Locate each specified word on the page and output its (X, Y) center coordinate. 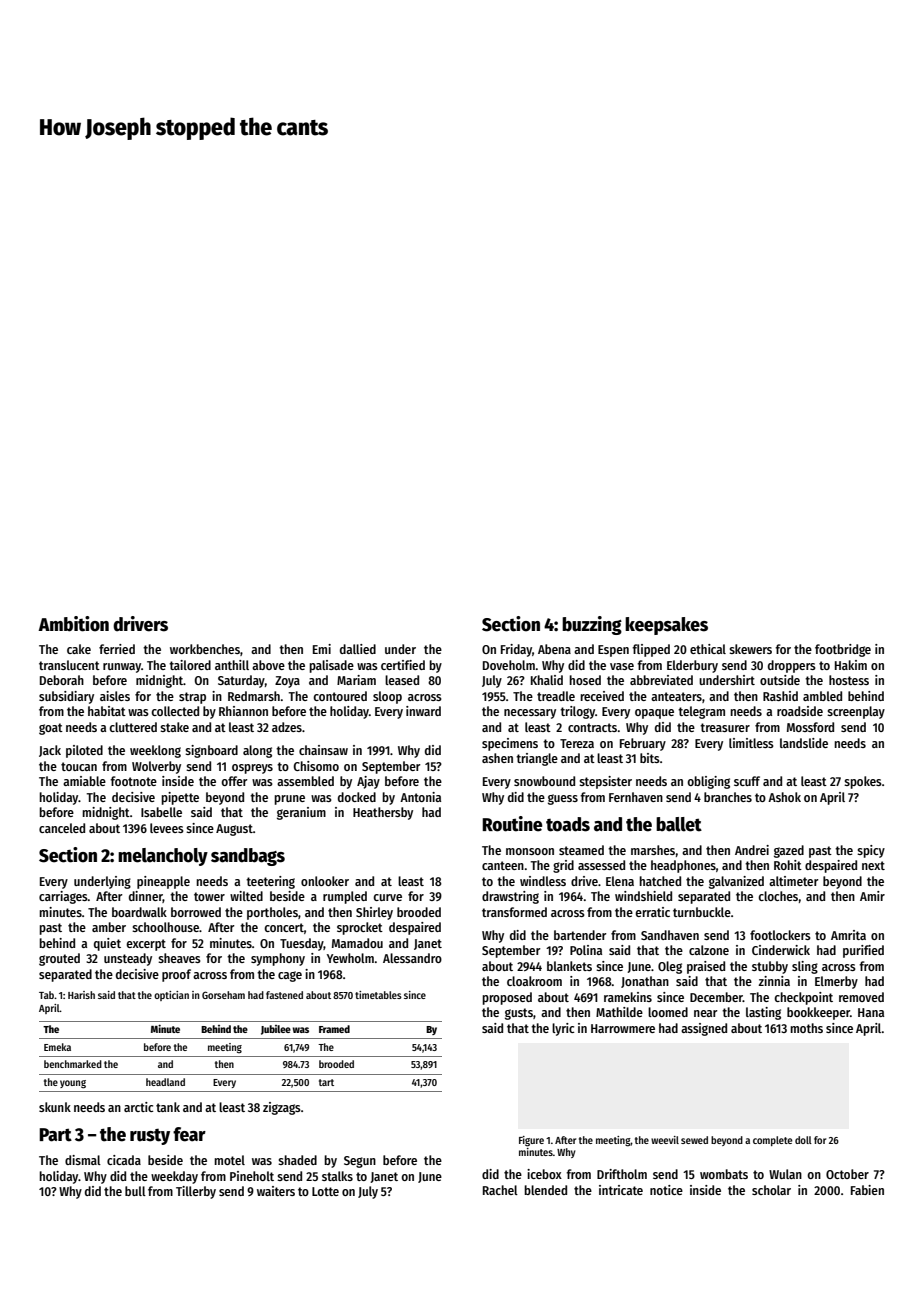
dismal (83, 1160)
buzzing (592, 625)
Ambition (73, 624)
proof (176, 975)
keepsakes (666, 626)
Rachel (500, 1190)
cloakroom (534, 981)
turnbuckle (702, 912)
